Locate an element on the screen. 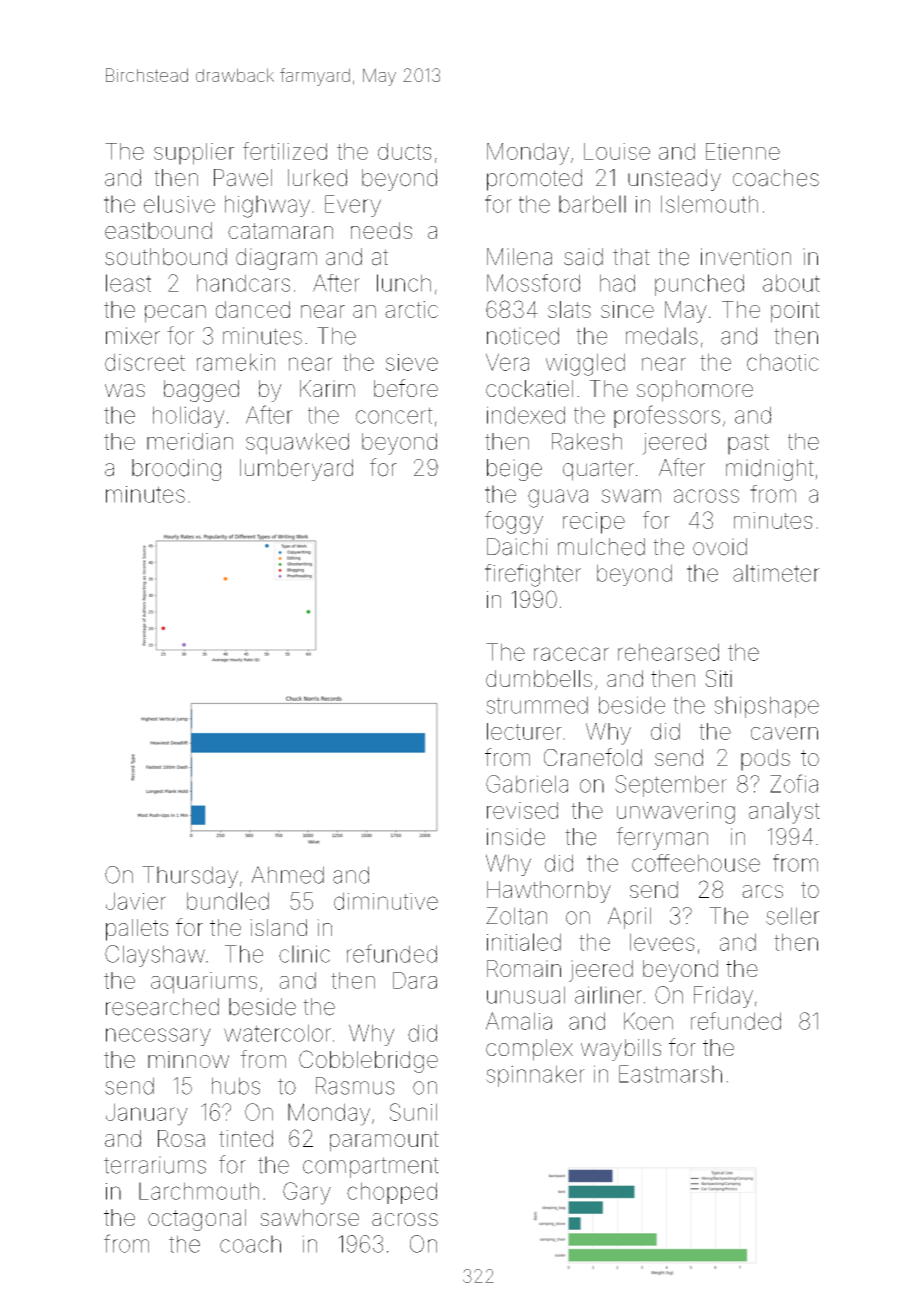 Image resolution: width=924 pixels, height=1311 pixels. Etienne is located at coordinates (743, 151).
